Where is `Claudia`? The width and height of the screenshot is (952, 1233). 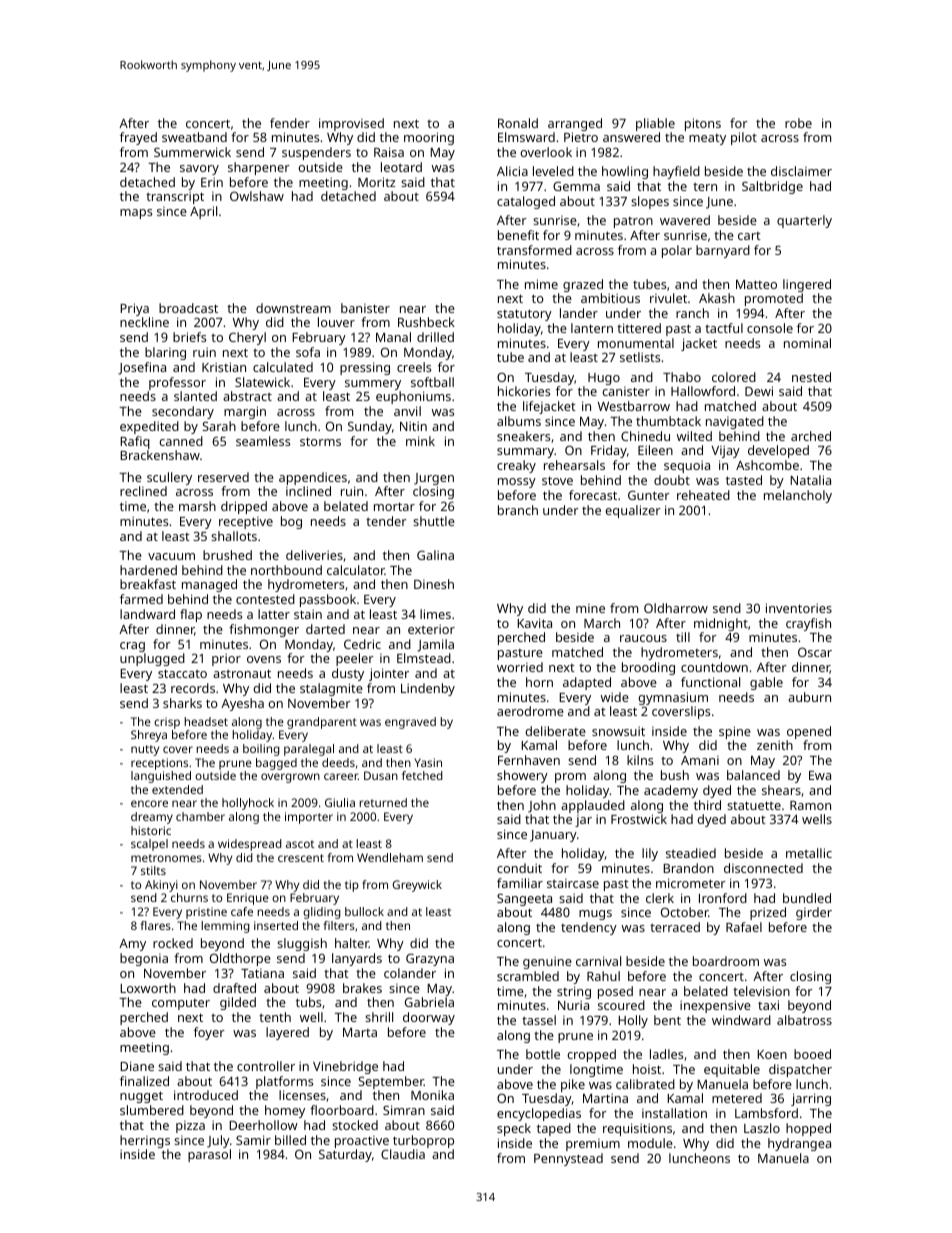 Claudia is located at coordinates (403, 1154).
